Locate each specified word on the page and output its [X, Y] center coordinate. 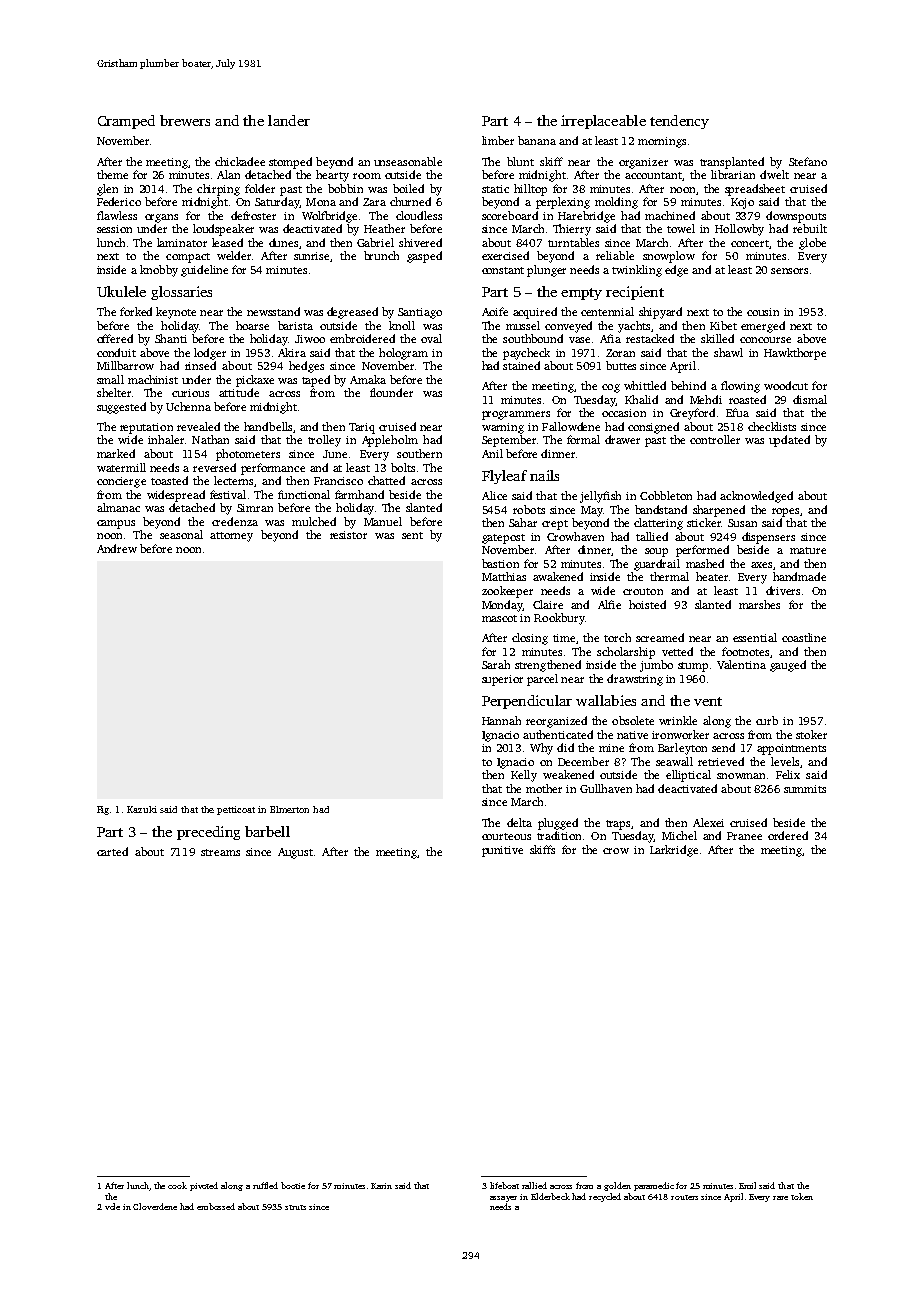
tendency [679, 122]
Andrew [117, 548]
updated [789, 441]
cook [177, 1185]
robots [529, 509]
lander [289, 120]
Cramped [126, 122]
